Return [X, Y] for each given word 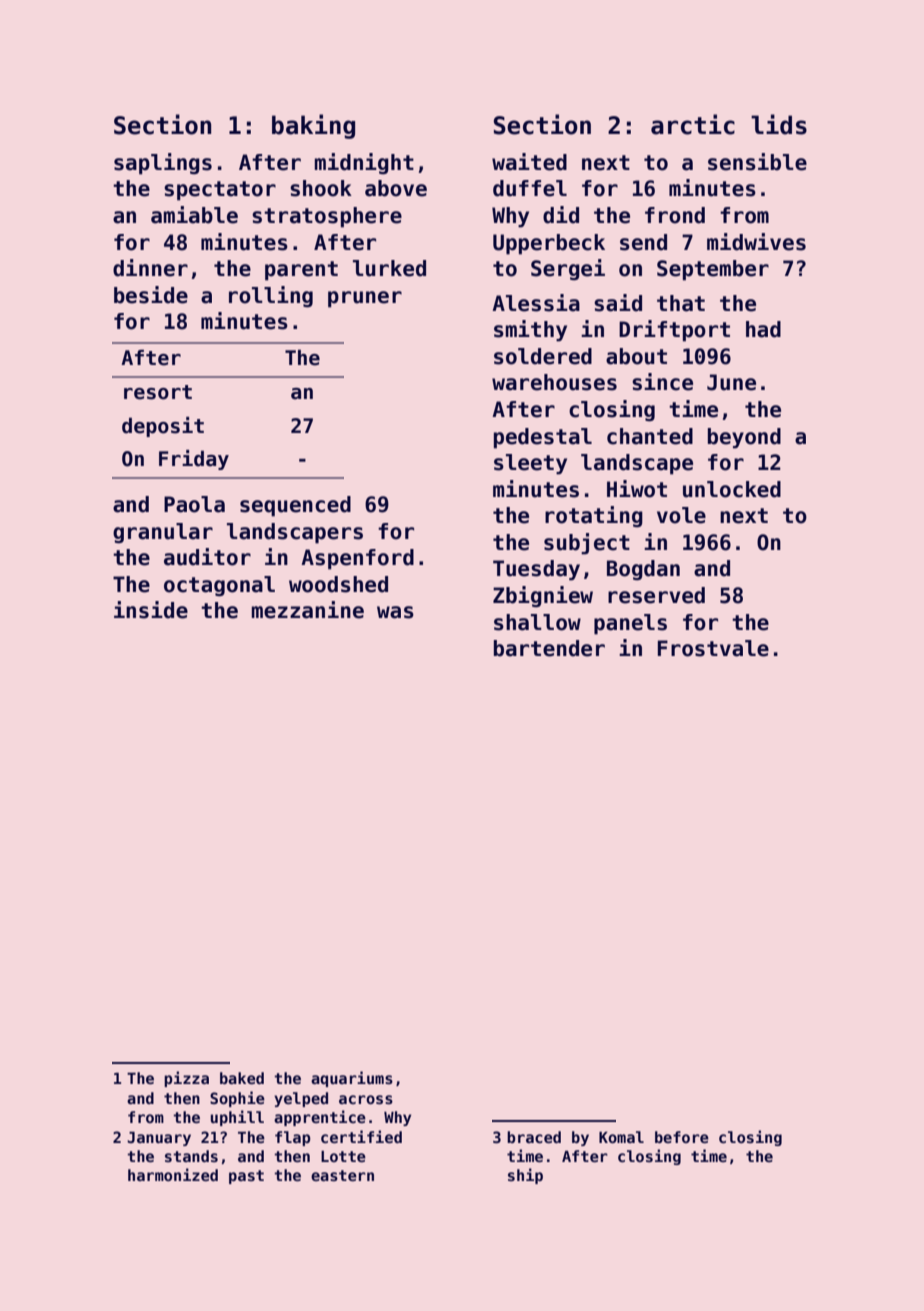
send [643, 242]
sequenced [295, 506]
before [682, 1137]
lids [779, 124]
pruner [365, 299]
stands [191, 1156]
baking [313, 126]
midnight [364, 164]
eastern [342, 1175]
